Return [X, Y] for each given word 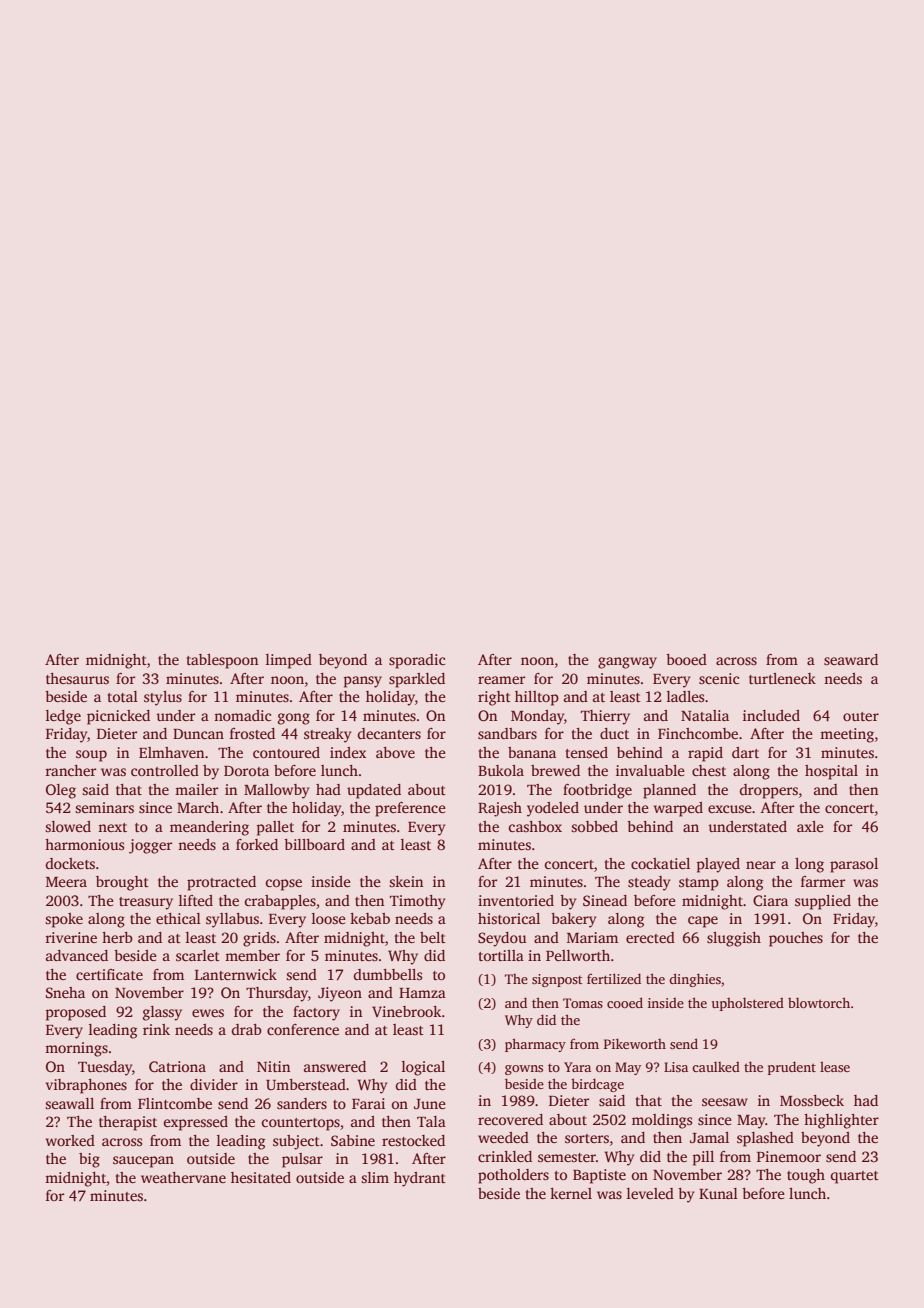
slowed [68, 826]
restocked [413, 1140]
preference [410, 809]
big [89, 1160]
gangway [627, 663]
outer [861, 716]
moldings [662, 1121]
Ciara [770, 900]
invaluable [650, 770]
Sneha [65, 992]
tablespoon [222, 661]
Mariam [592, 937]
